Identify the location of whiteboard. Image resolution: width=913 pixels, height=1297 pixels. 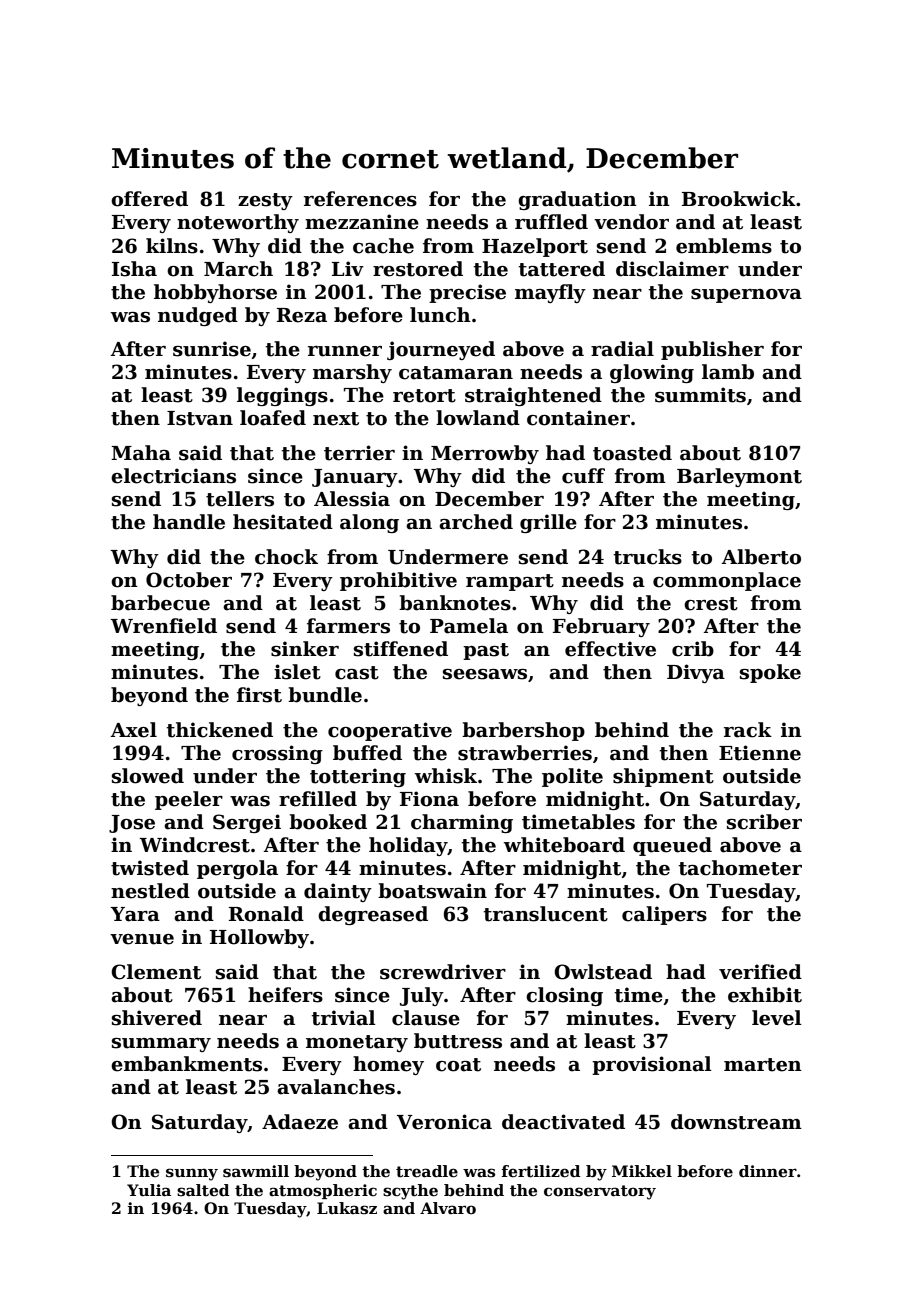
(564, 845).
